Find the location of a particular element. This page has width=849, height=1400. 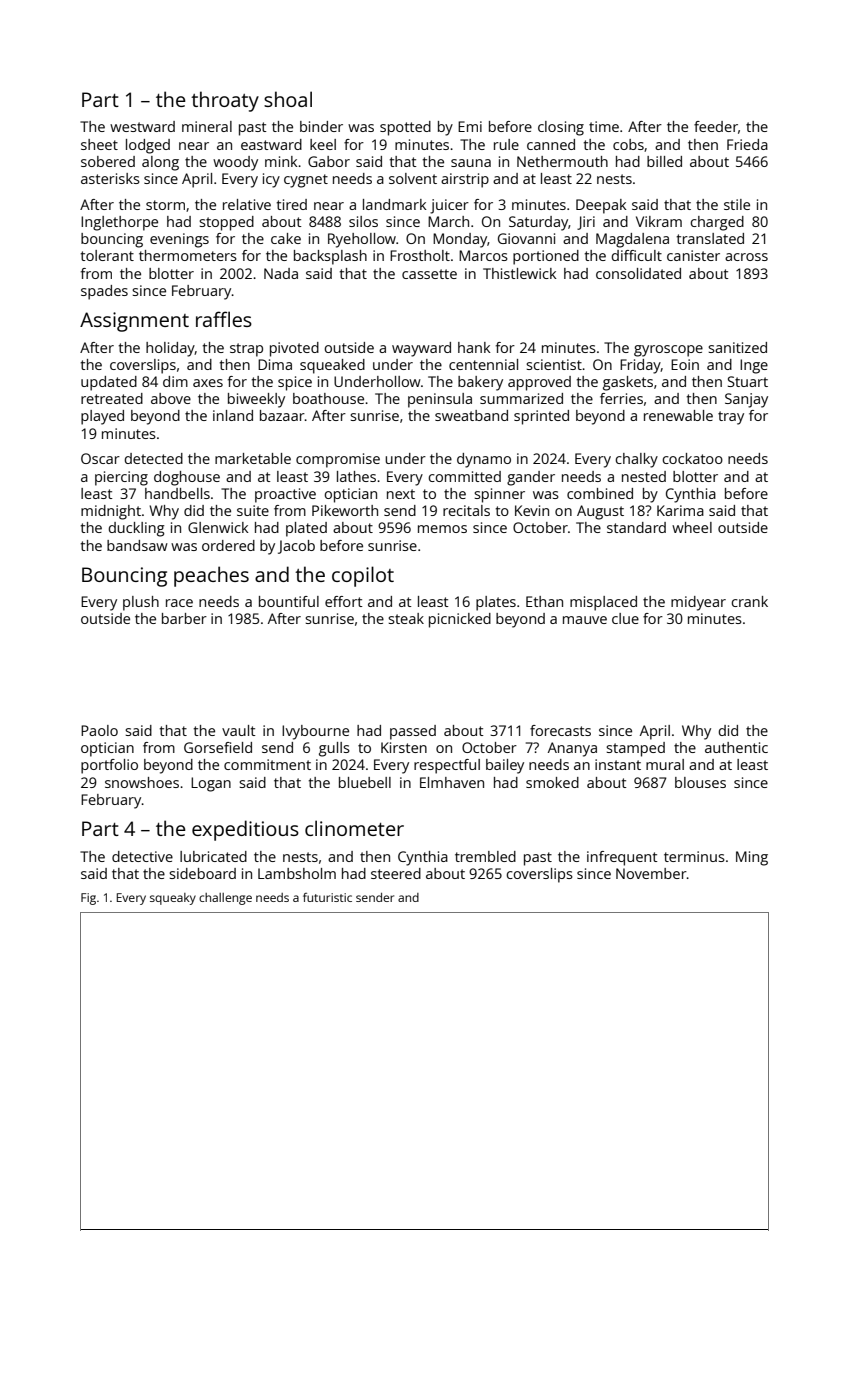

proactive is located at coordinates (285, 495).
